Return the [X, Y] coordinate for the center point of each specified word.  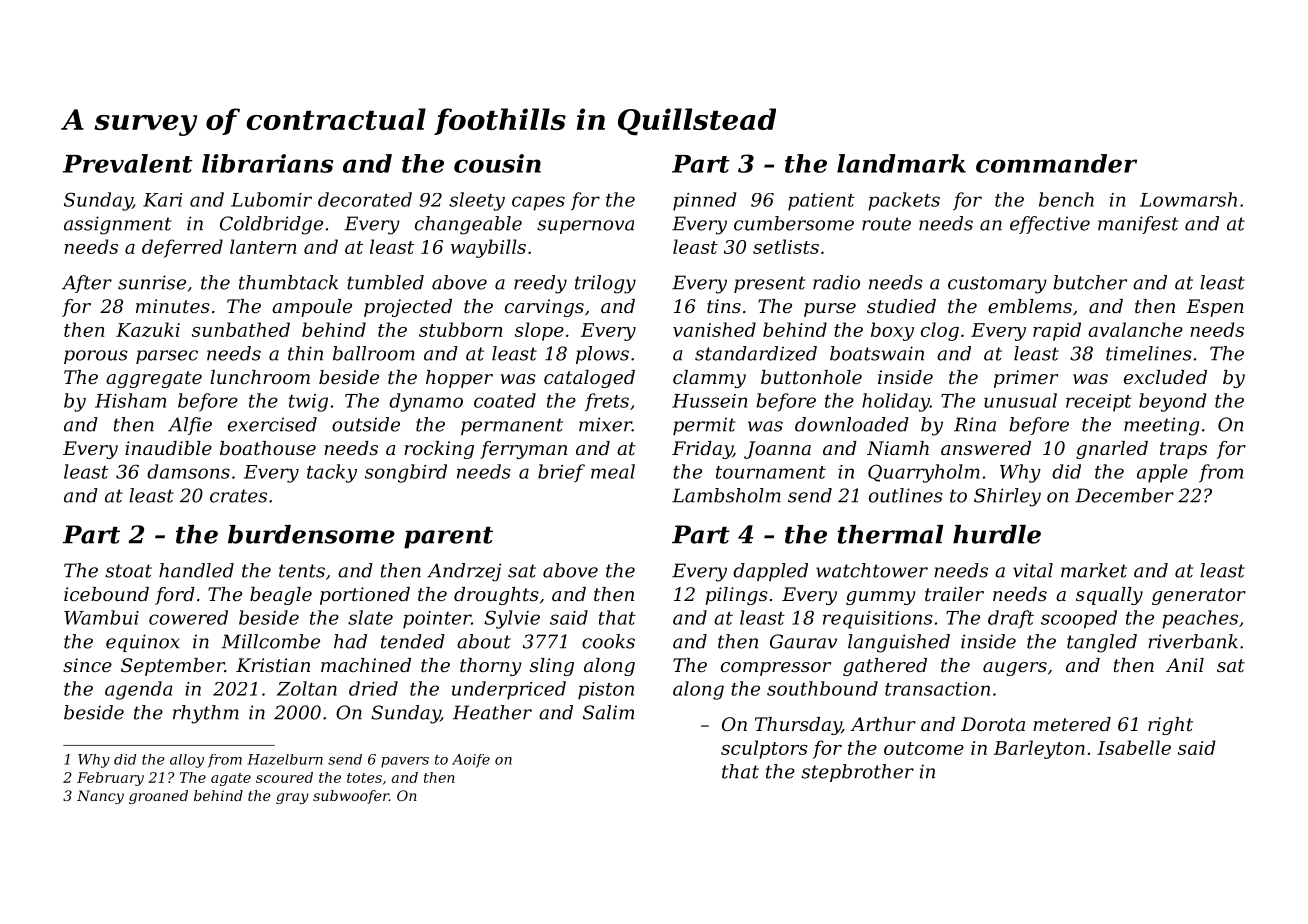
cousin [497, 163]
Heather [492, 712]
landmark [901, 163]
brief [561, 473]
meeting [1161, 426]
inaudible [168, 448]
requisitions [878, 620]
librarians [267, 163]
